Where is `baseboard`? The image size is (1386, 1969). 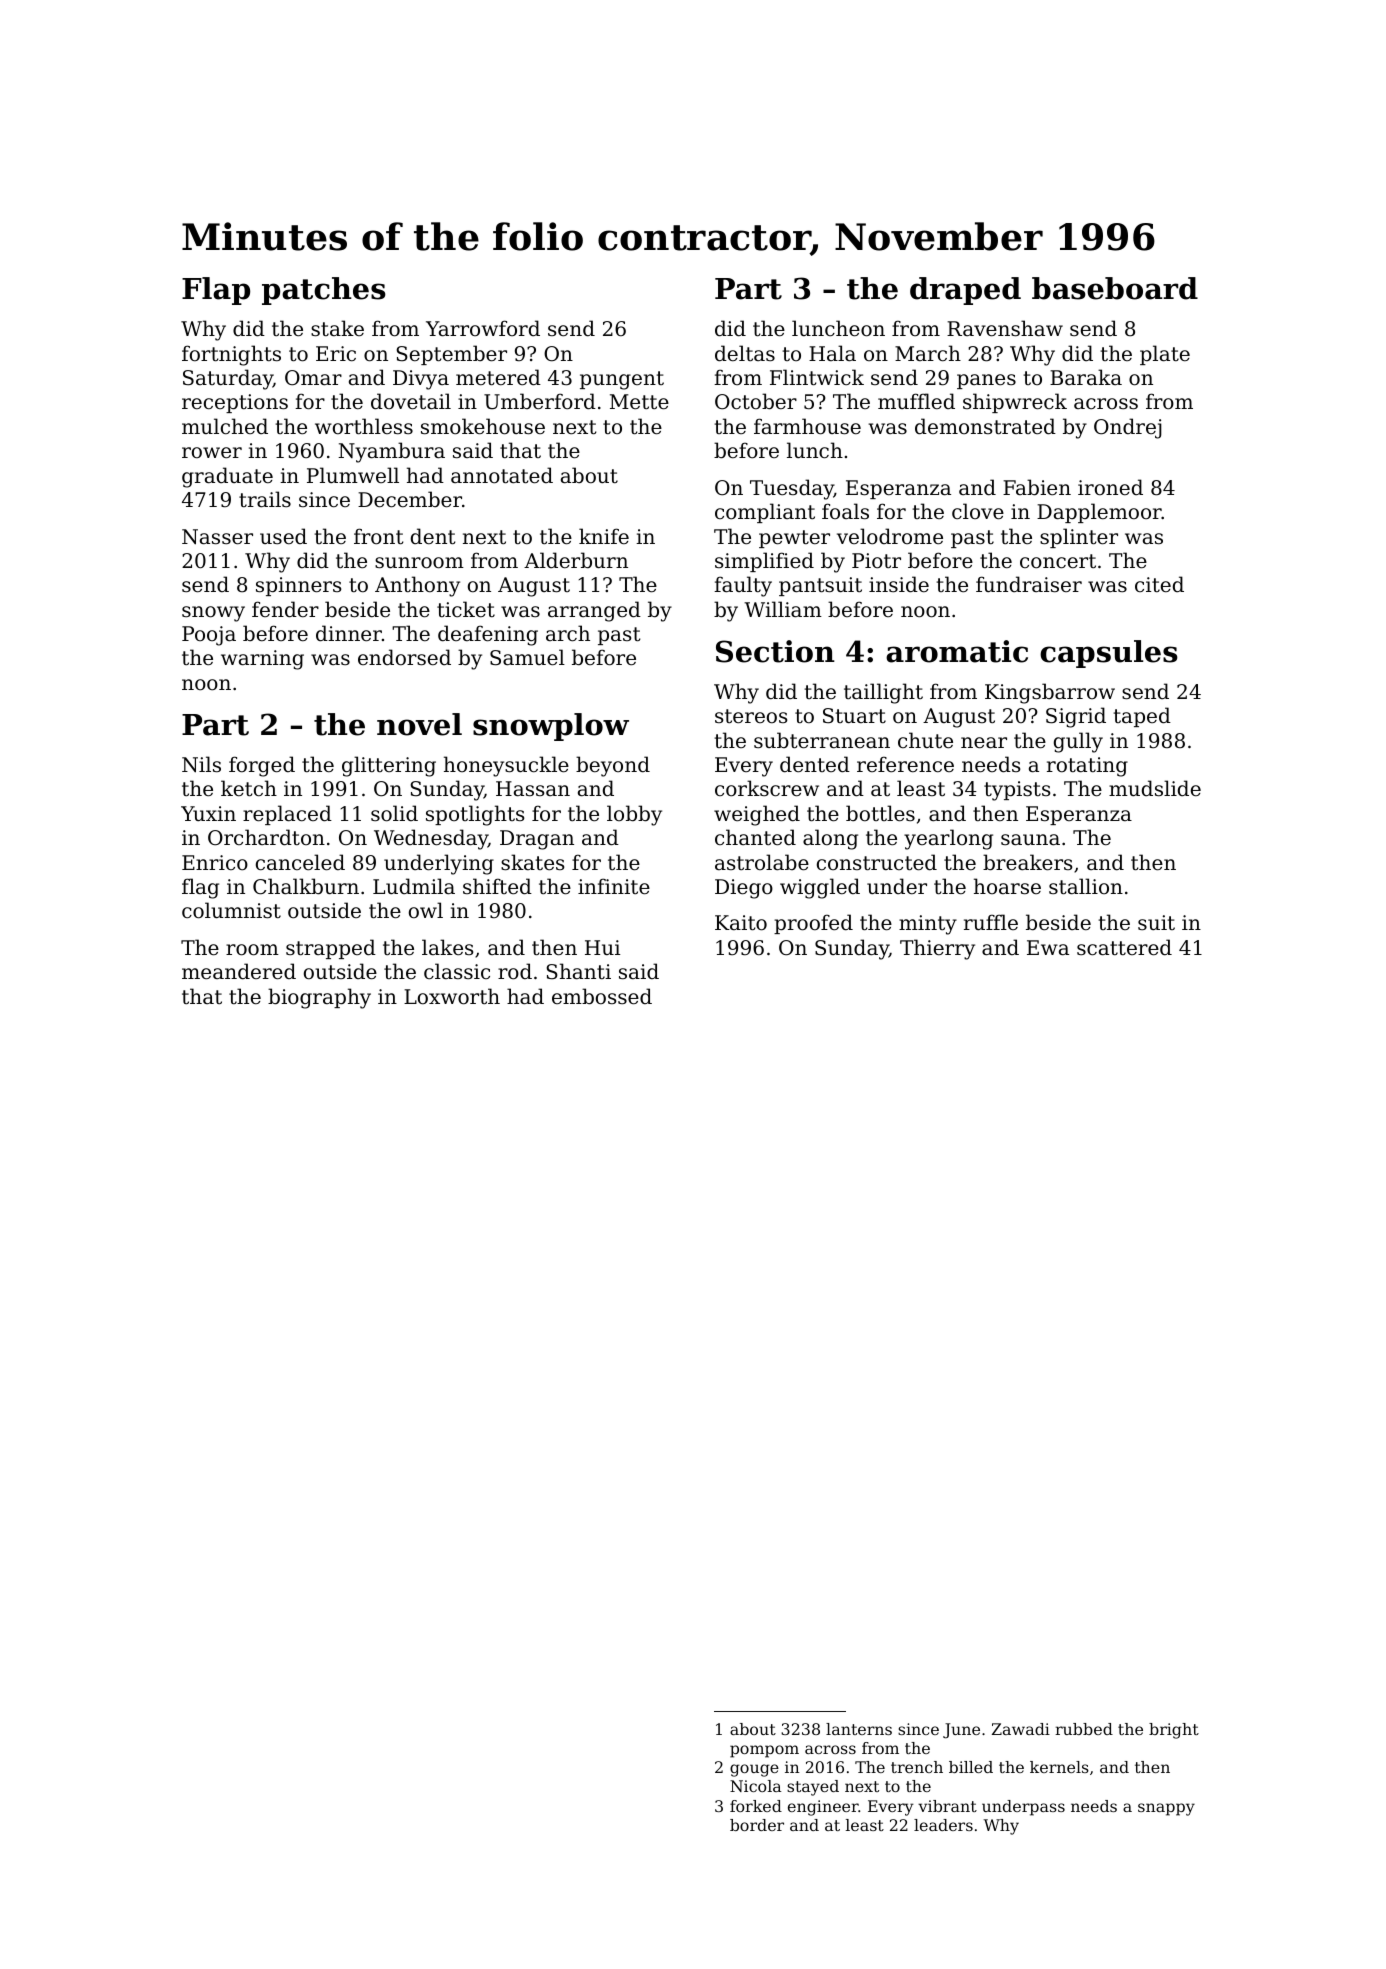
baseboard is located at coordinates (1115, 288).
